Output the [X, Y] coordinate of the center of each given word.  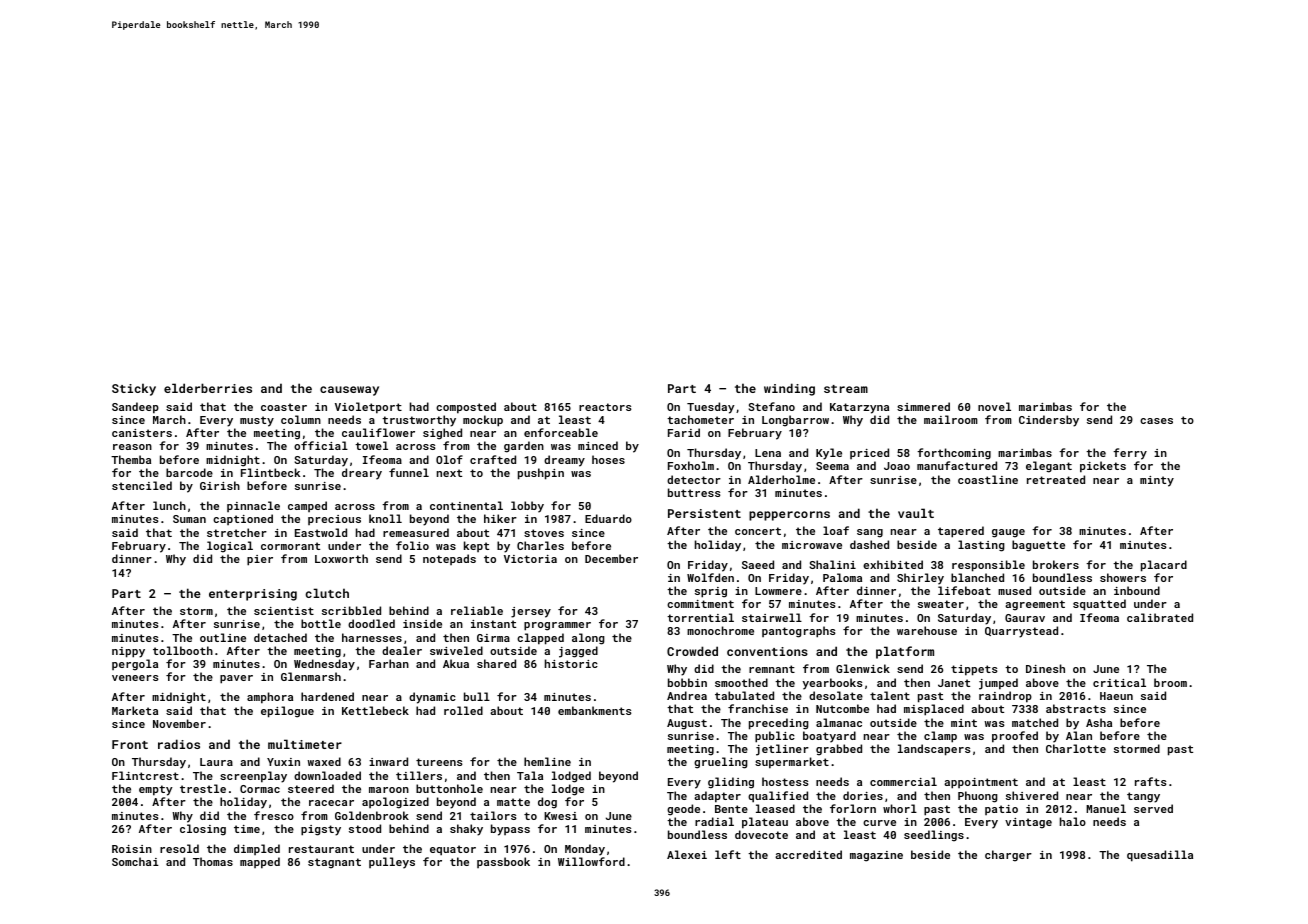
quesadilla [1160, 856]
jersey [531, 612]
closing [203, 830]
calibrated [1160, 617]
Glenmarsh [311, 676]
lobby [527, 507]
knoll [385, 518]
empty [156, 790]
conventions [767, 651]
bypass [510, 830]
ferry [1130, 454]
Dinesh [1045, 668]
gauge [1008, 533]
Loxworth [341, 558]
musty [257, 421]
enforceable [561, 432]
